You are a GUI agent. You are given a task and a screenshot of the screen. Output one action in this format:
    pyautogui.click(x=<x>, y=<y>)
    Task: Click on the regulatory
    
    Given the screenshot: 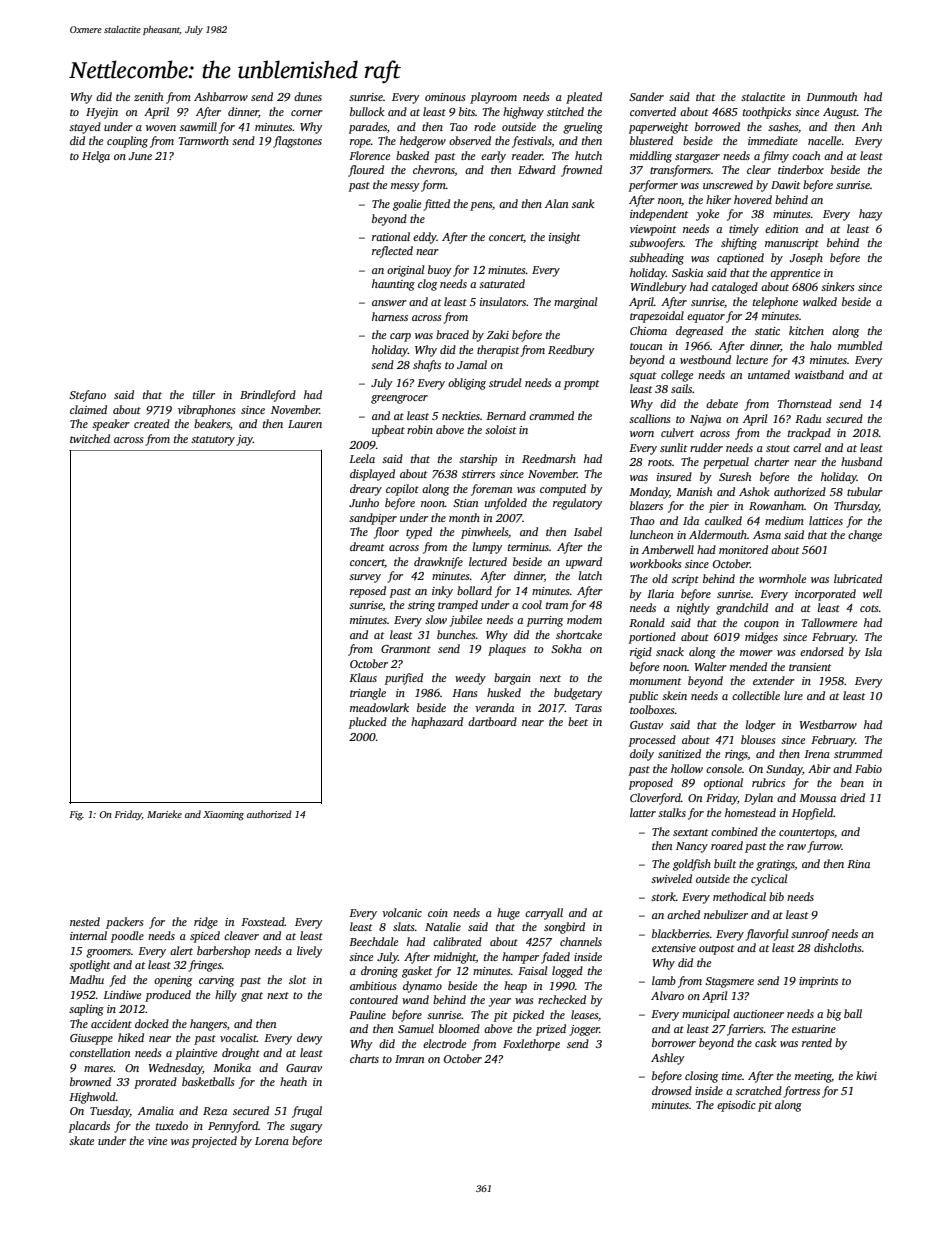 What is the action you would take?
    pyautogui.click(x=578, y=504)
